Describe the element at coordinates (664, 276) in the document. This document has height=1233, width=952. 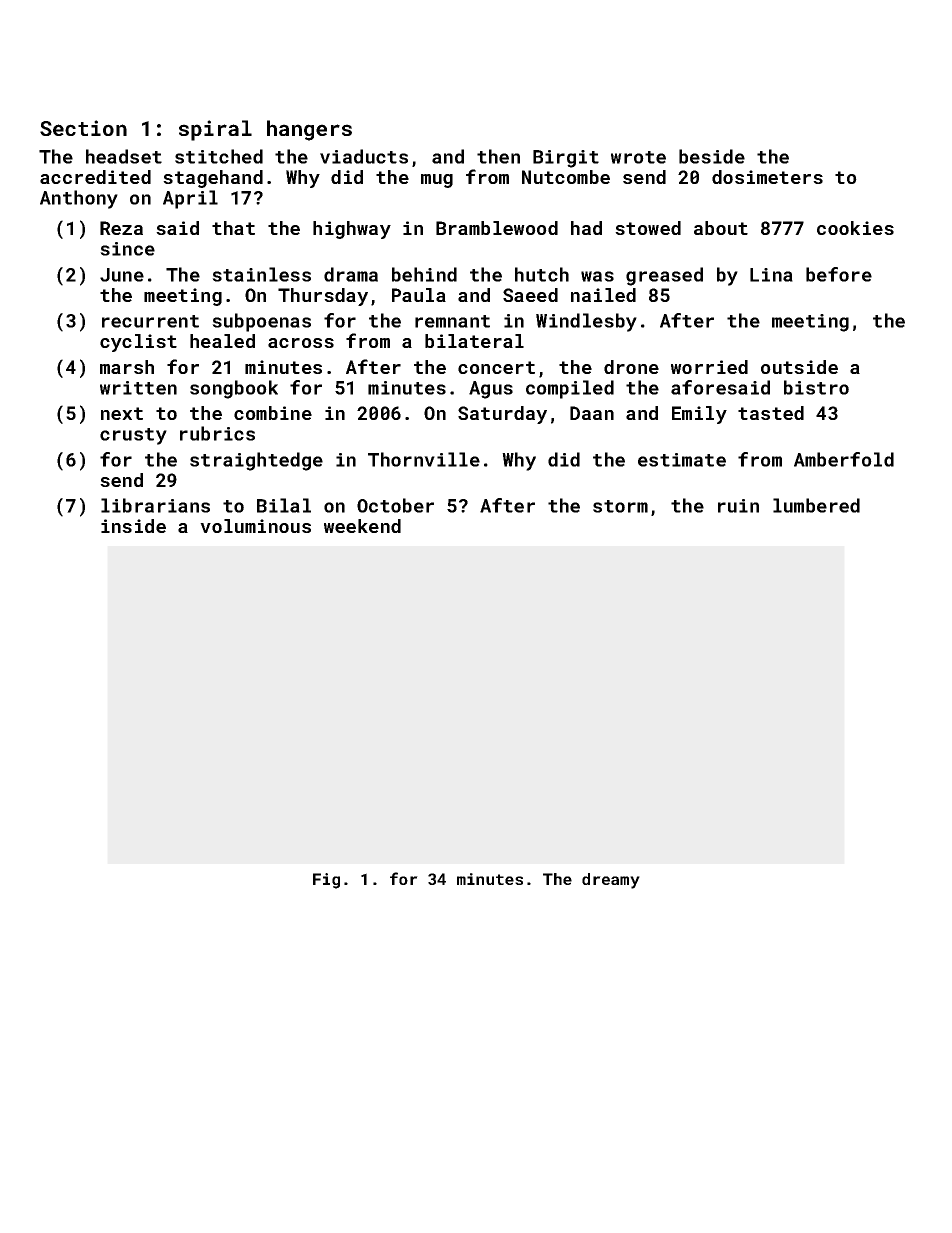
I see `greased` at that location.
